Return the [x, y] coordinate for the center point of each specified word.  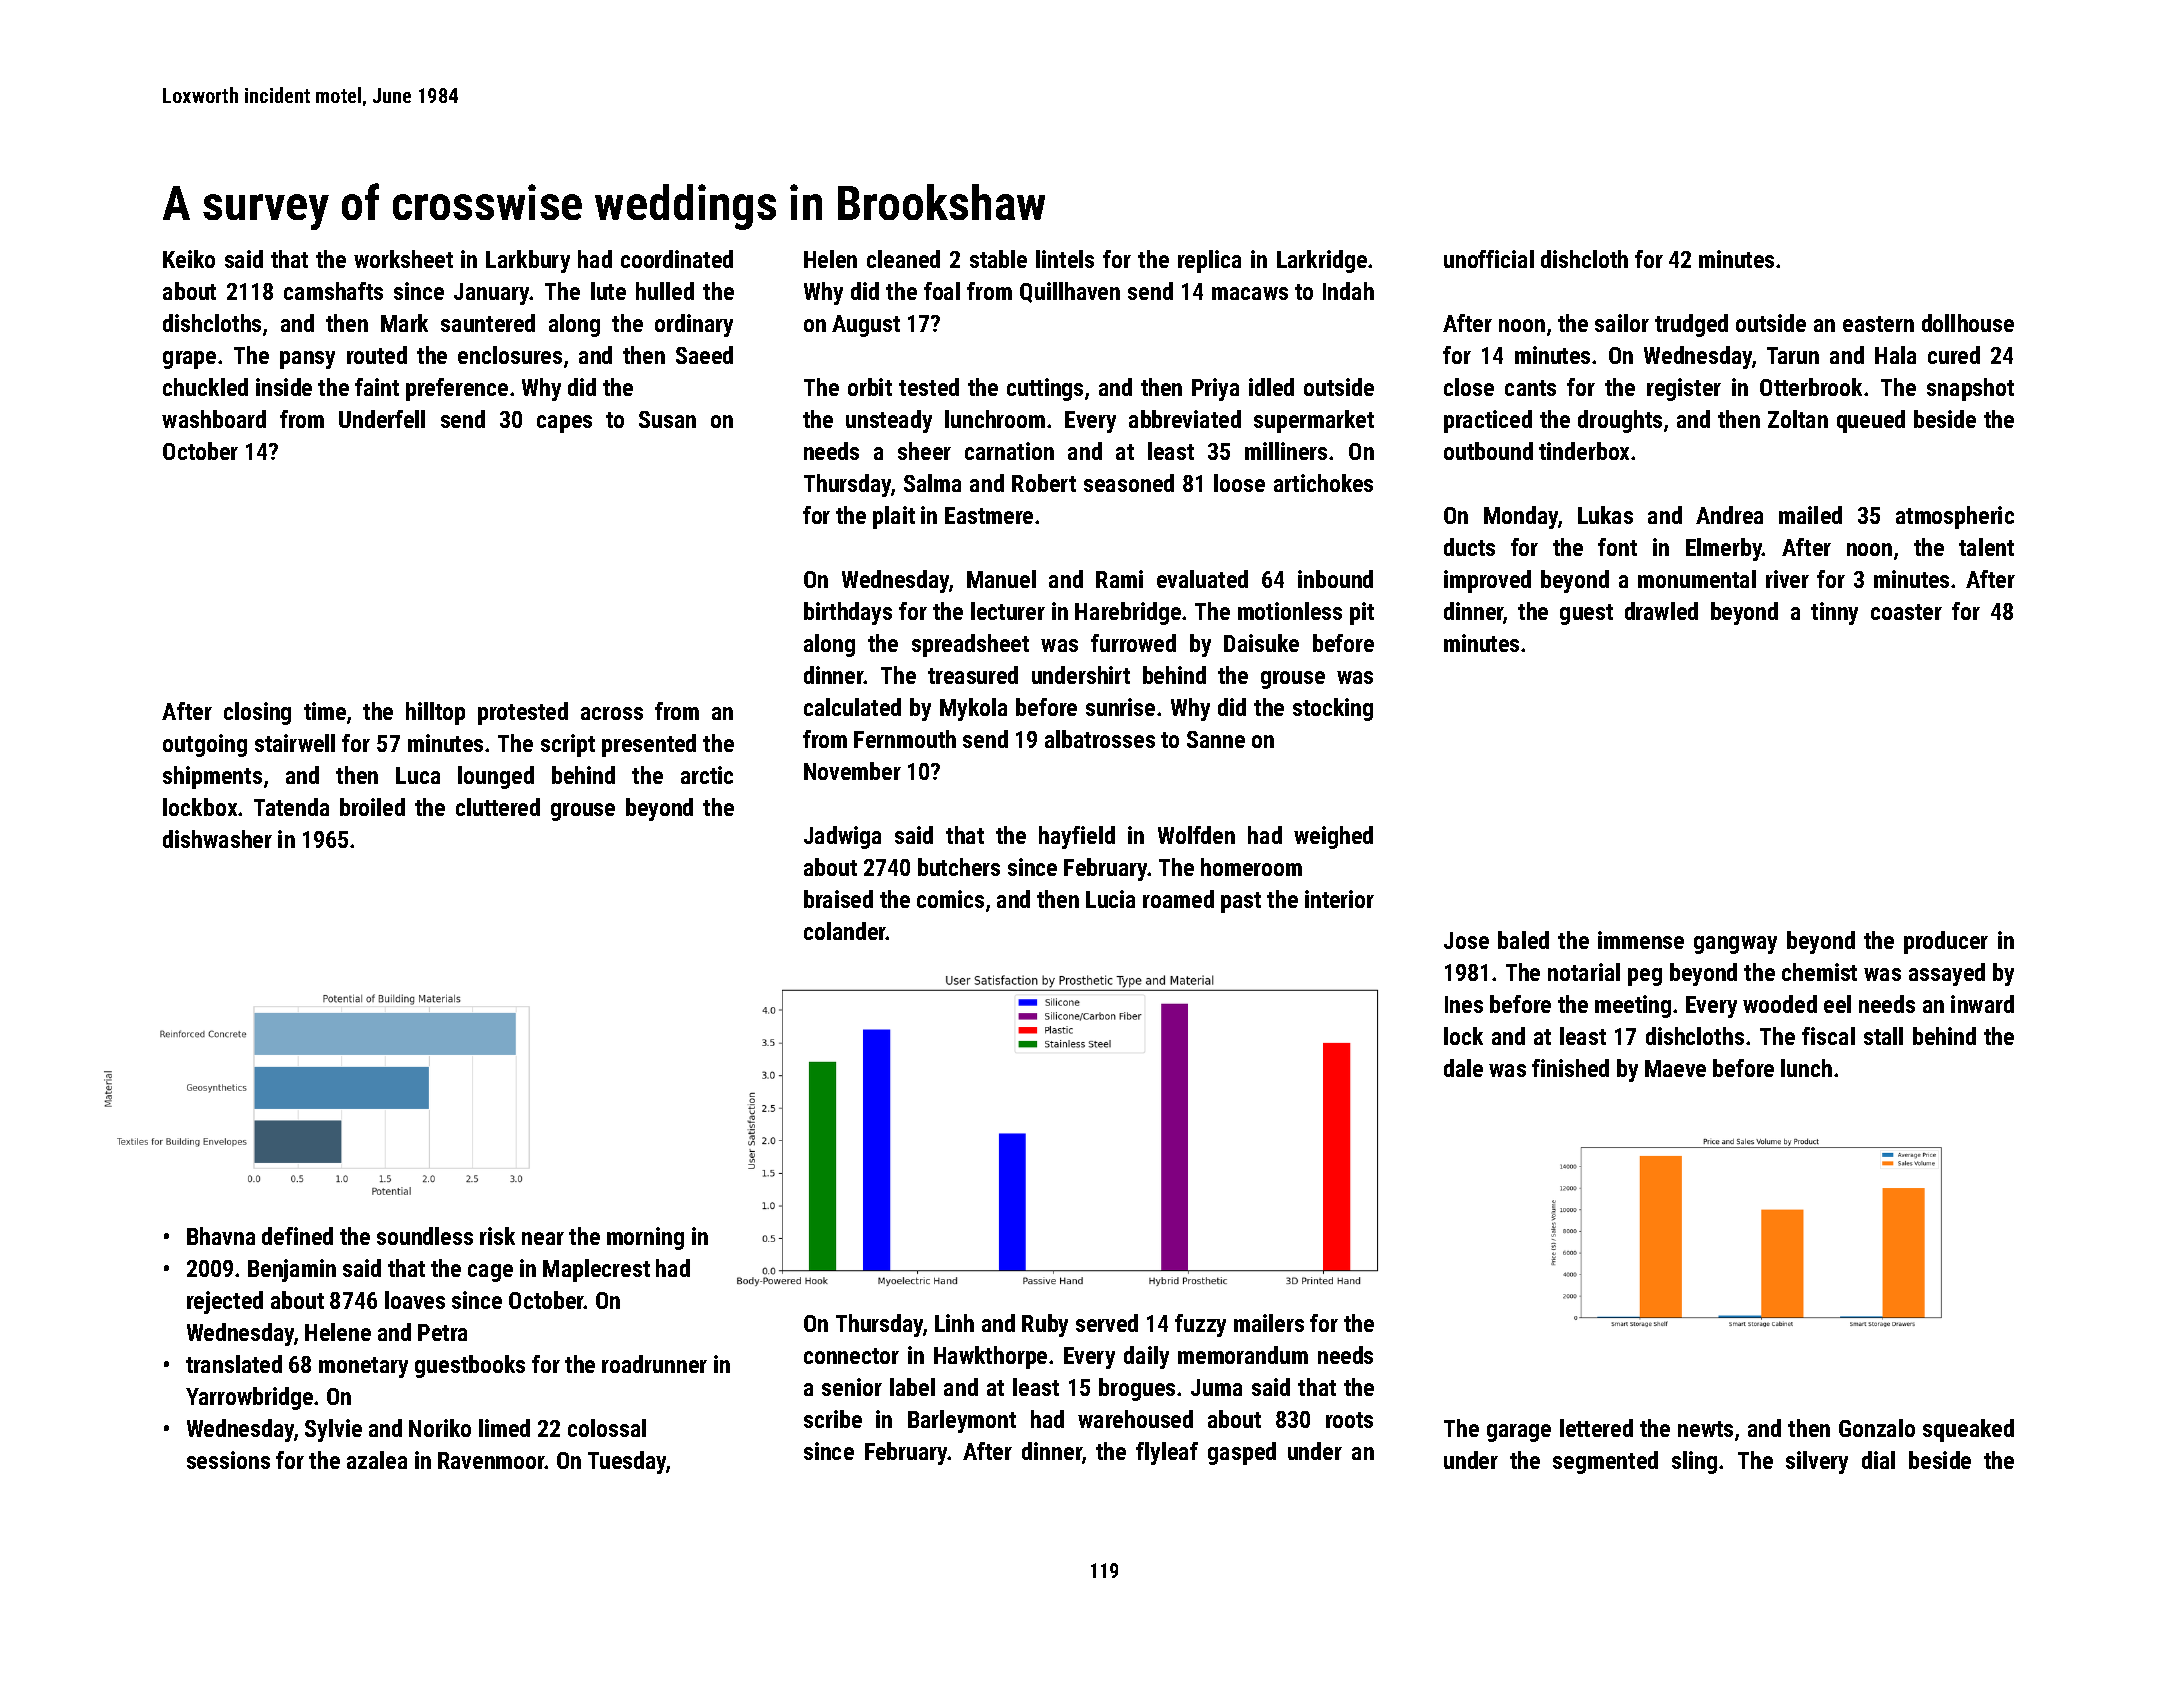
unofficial [1489, 259]
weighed [1333, 837]
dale [1463, 1068]
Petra [442, 1332]
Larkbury [528, 261]
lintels [1065, 259]
